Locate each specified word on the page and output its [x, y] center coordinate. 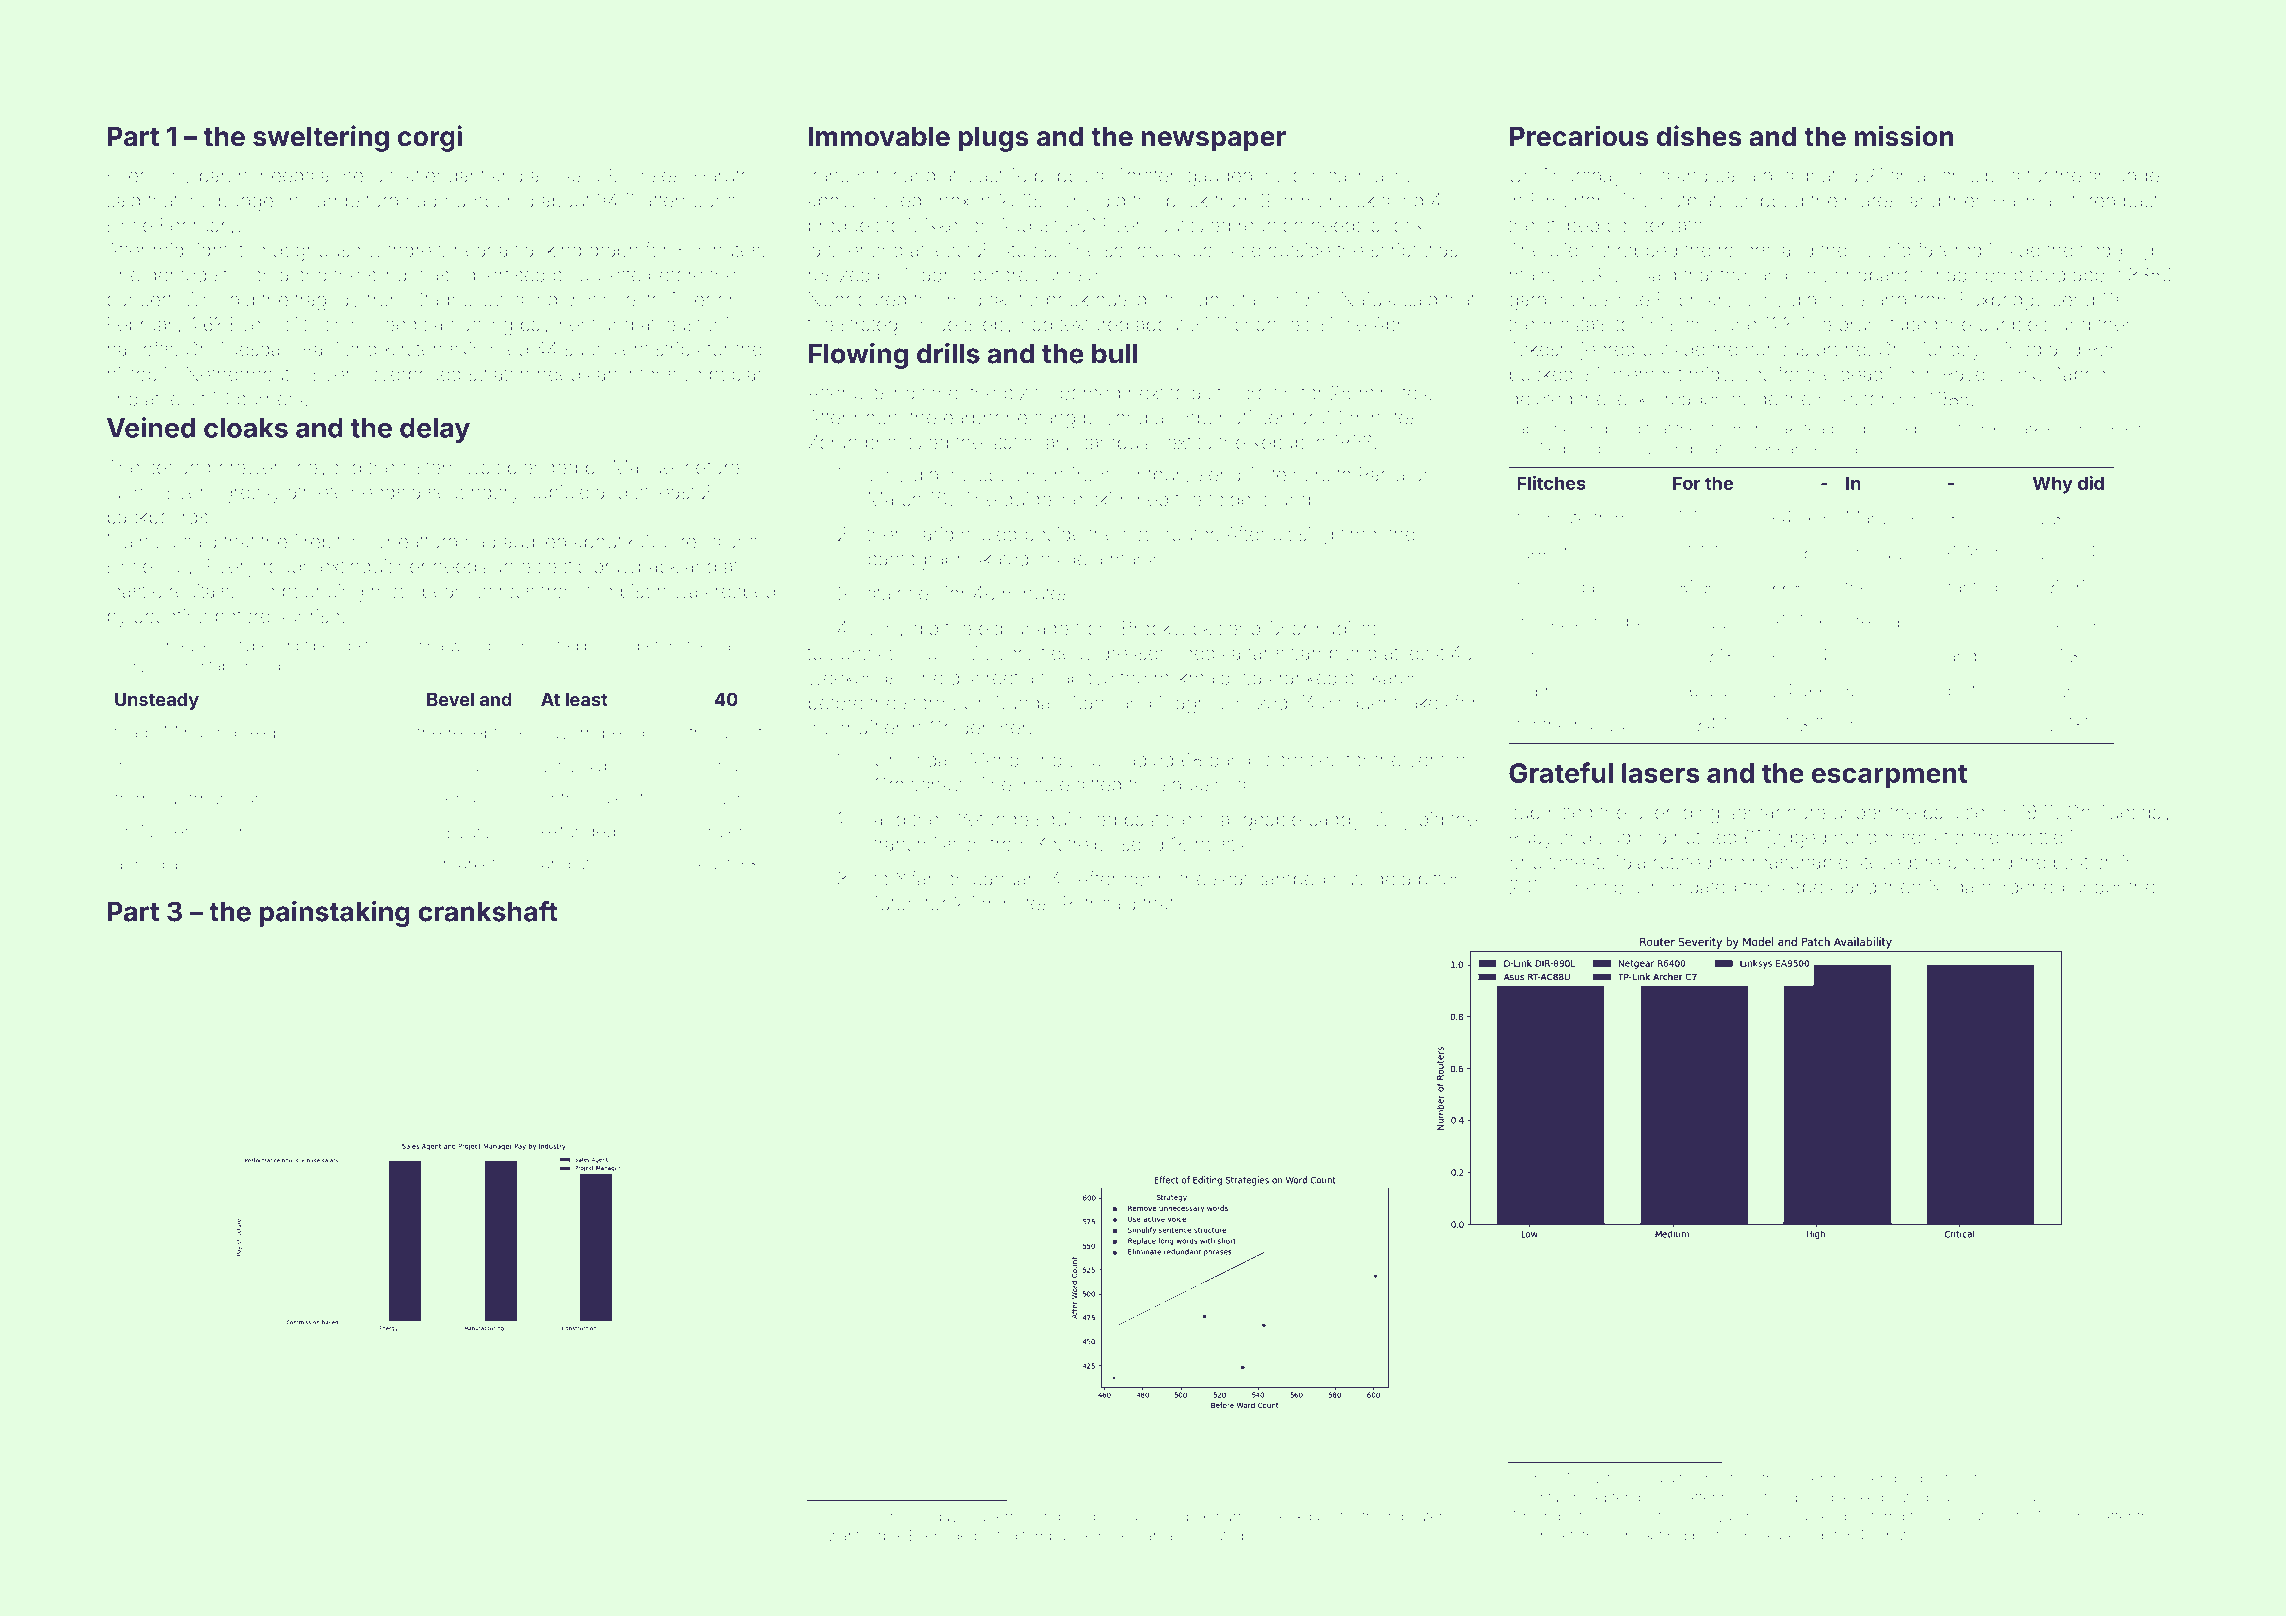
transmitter [852, 175]
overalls [844, 1516]
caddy [1335, 821]
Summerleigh [210, 800]
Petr [1079, 903]
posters [1945, 1480]
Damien [1548, 690]
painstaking [334, 913]
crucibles [1980, 175]
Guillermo [999, 1516]
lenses [653, 175]
